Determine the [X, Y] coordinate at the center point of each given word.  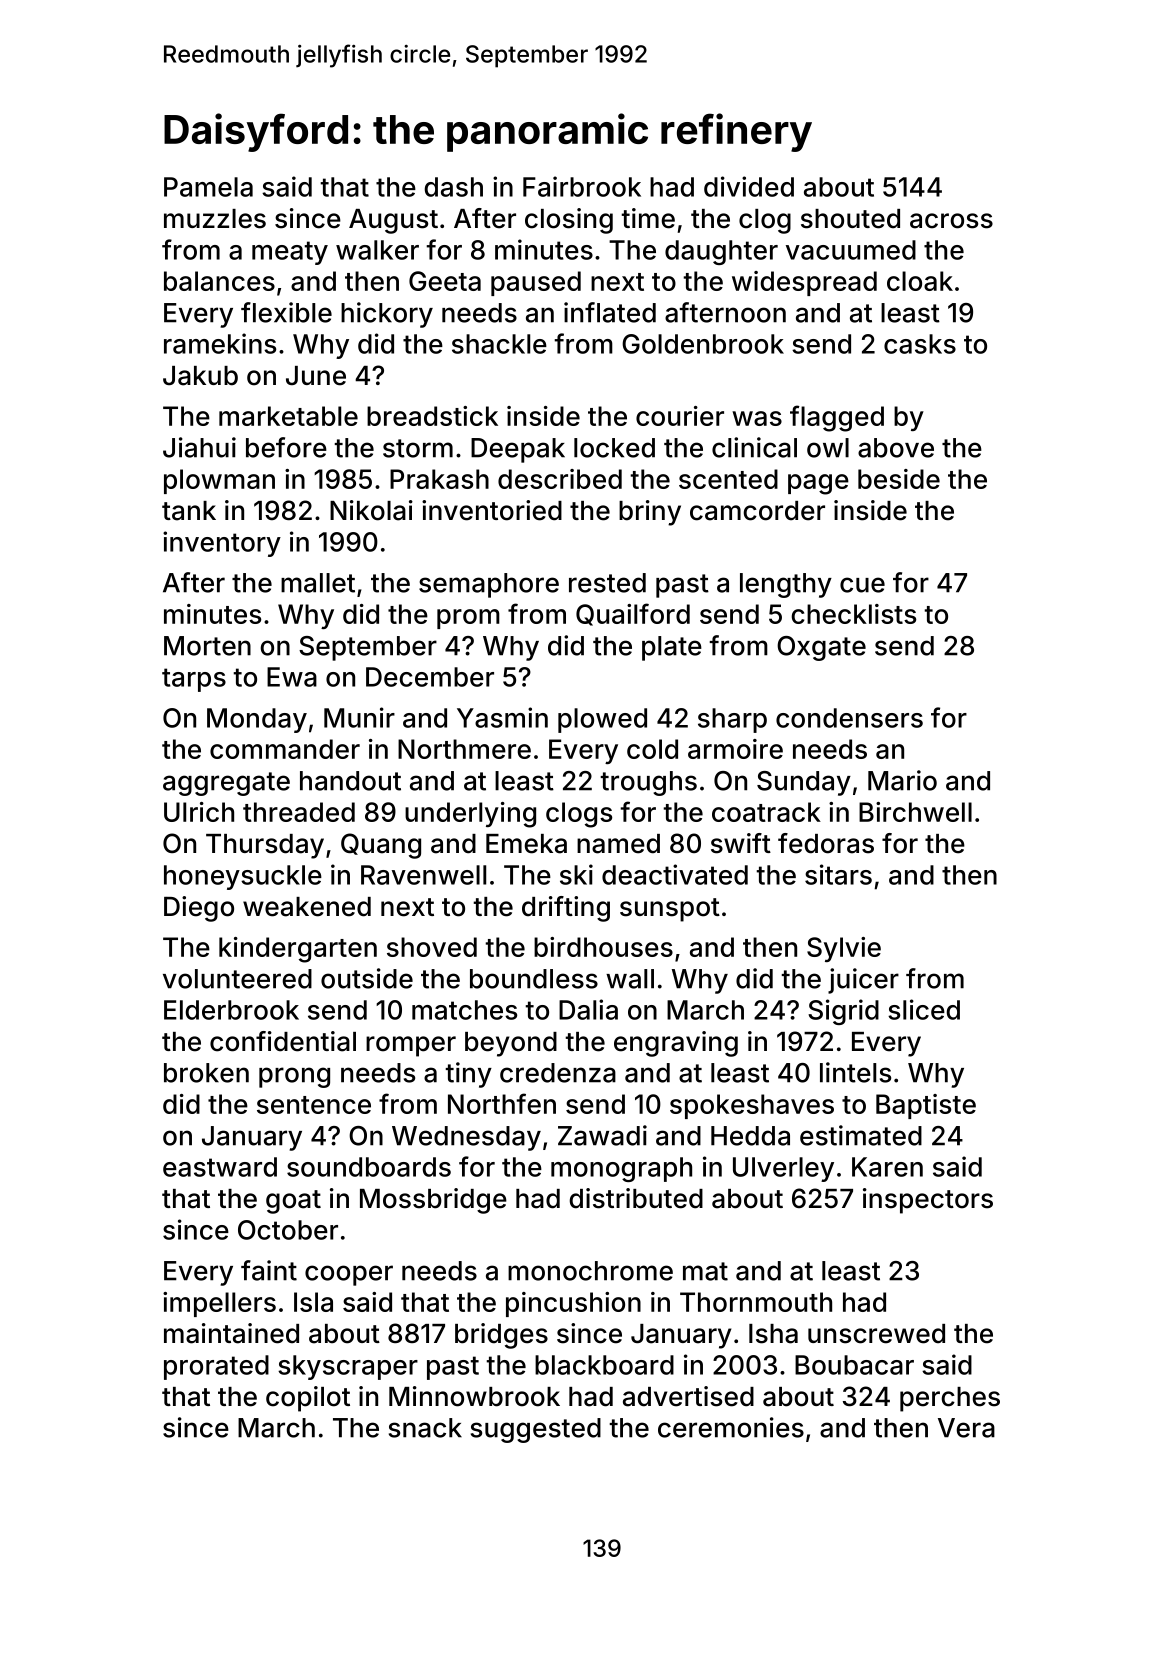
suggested [536, 1430]
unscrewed [876, 1334]
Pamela [208, 187]
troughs [648, 783]
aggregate [226, 784]
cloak [920, 281]
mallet [318, 583]
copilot [308, 1399]
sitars [838, 874]
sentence [314, 1105]
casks [920, 344]
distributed [636, 1198]
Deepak [518, 450]
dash [453, 187]
